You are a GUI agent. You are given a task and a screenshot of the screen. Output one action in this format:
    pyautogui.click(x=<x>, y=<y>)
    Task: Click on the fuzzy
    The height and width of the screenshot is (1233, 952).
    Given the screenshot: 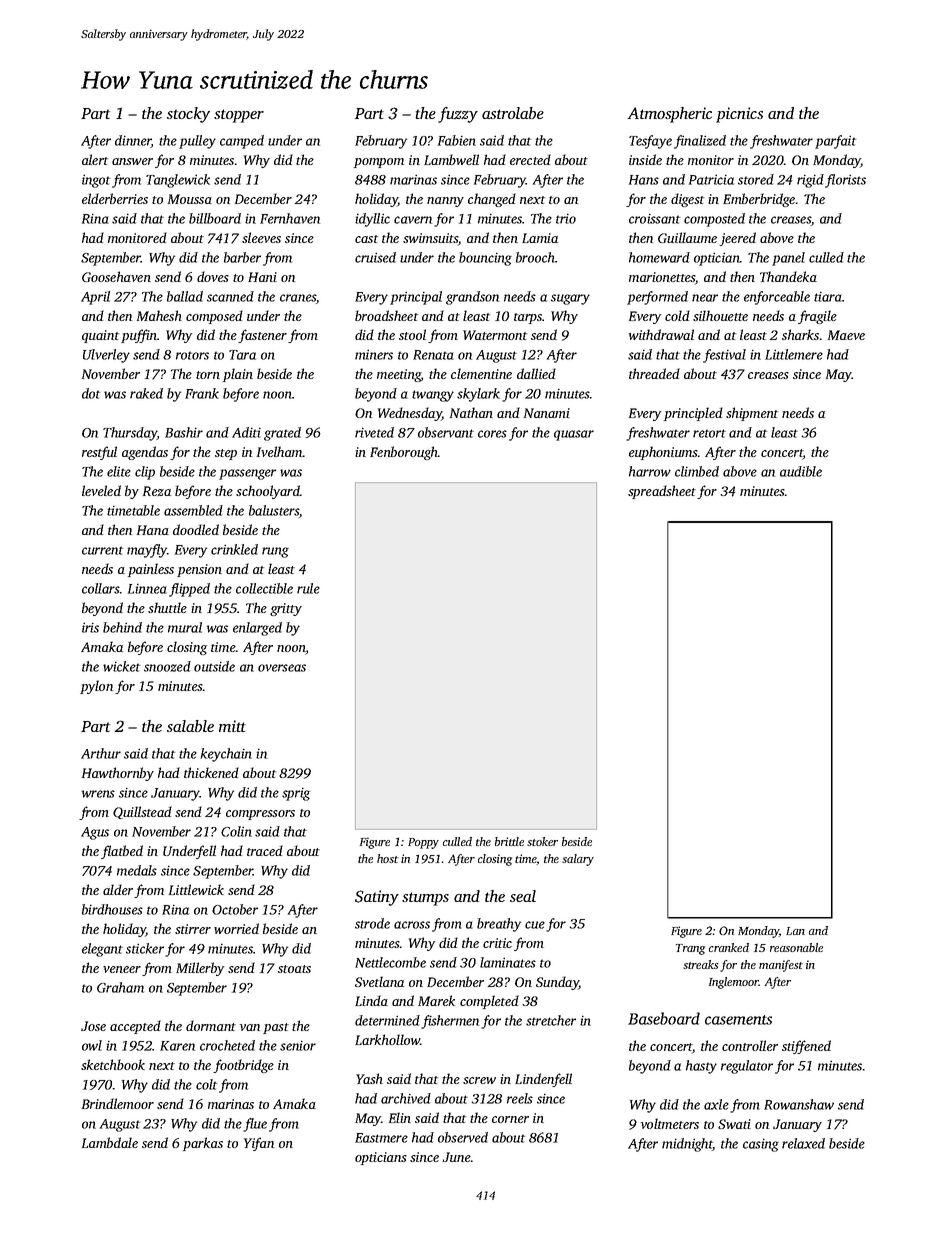 What is the action you would take?
    pyautogui.click(x=458, y=115)
